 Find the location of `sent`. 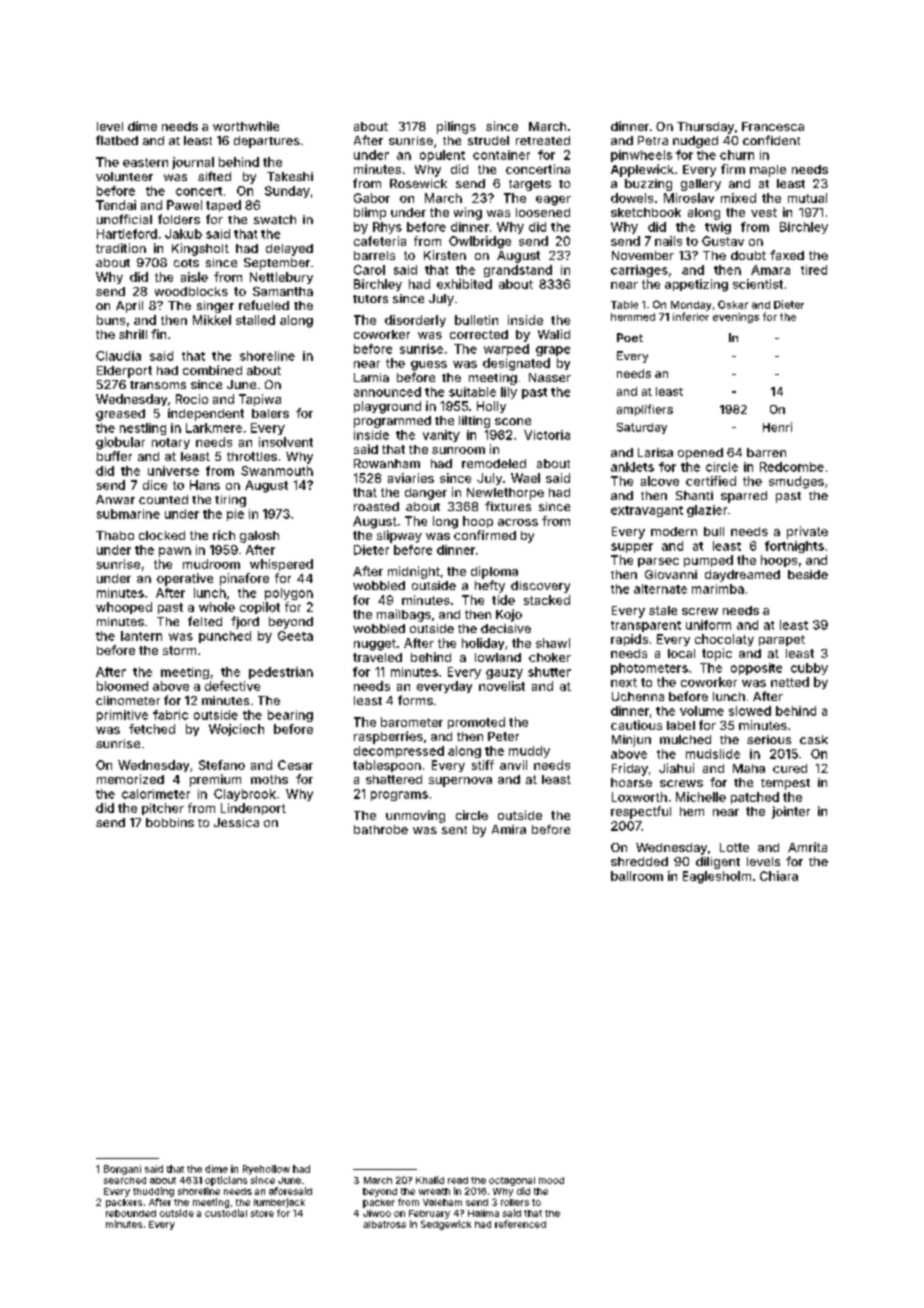

sent is located at coordinates (454, 830).
